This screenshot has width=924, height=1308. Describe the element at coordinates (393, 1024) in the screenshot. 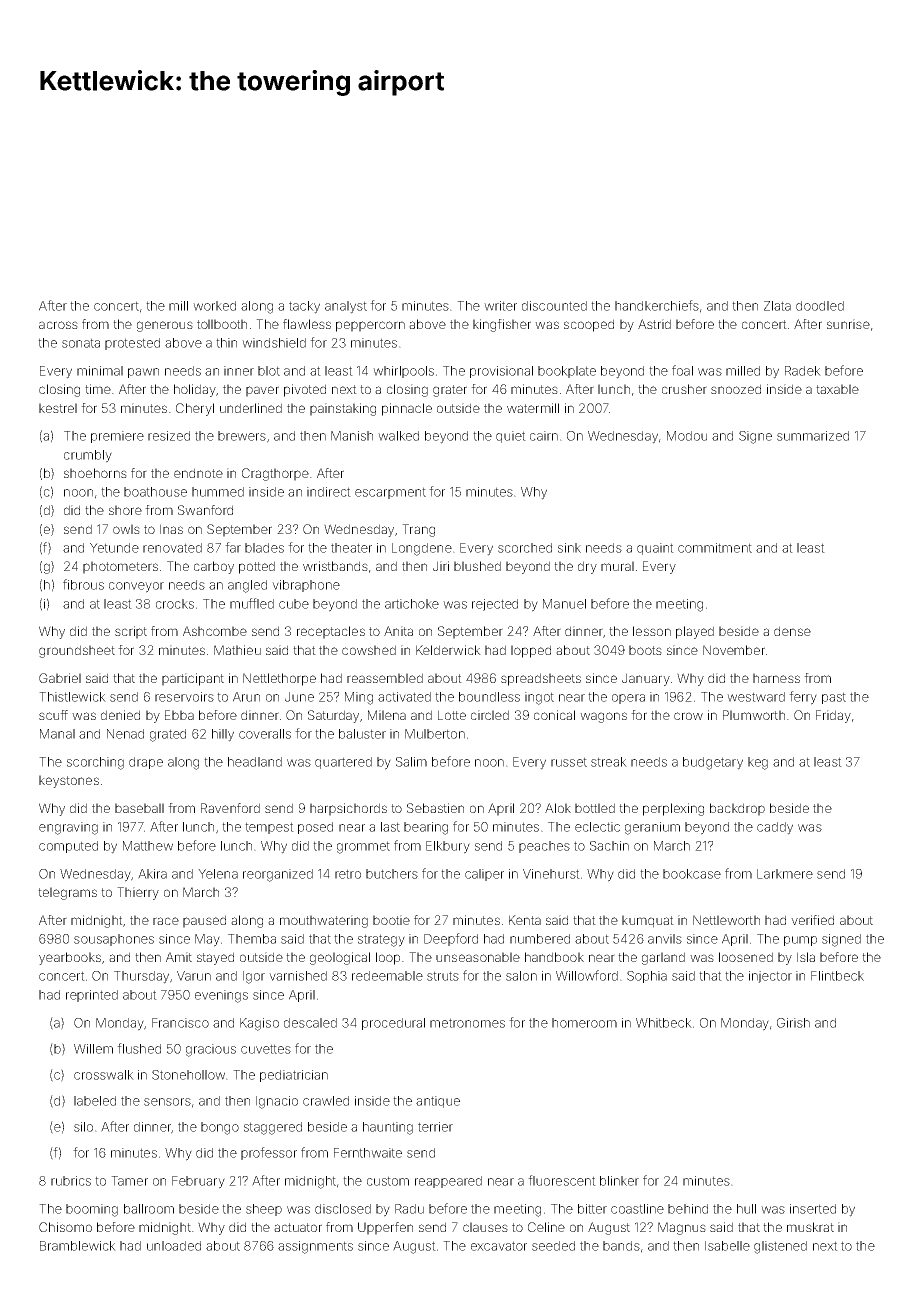

I see `procedural` at that location.
